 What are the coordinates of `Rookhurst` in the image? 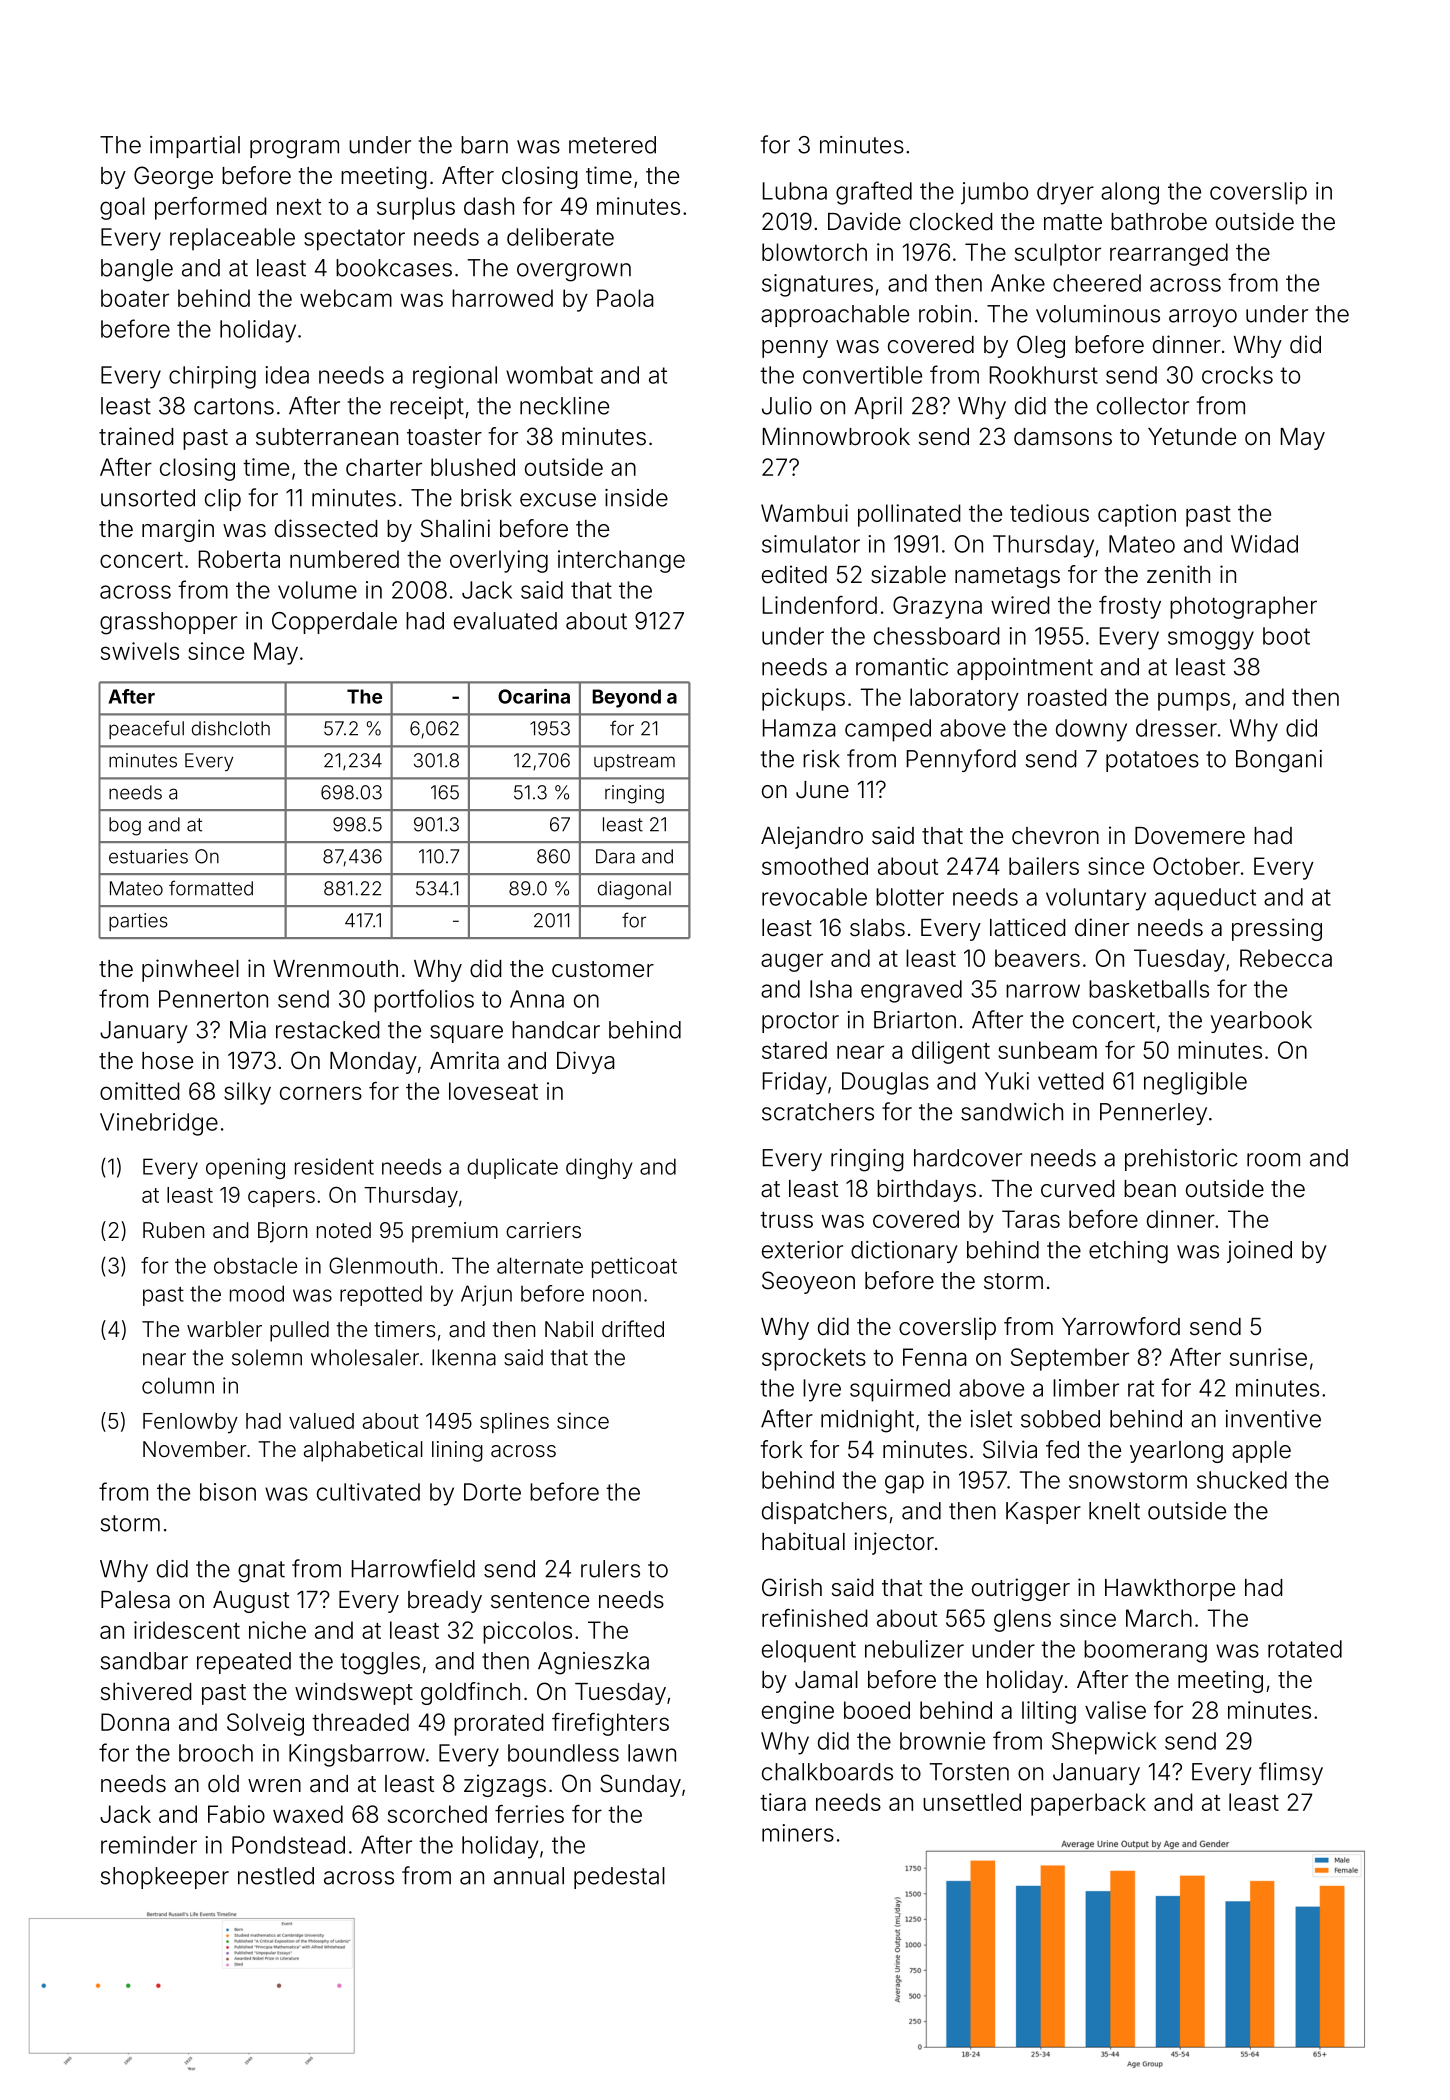 It's located at (1044, 375).
